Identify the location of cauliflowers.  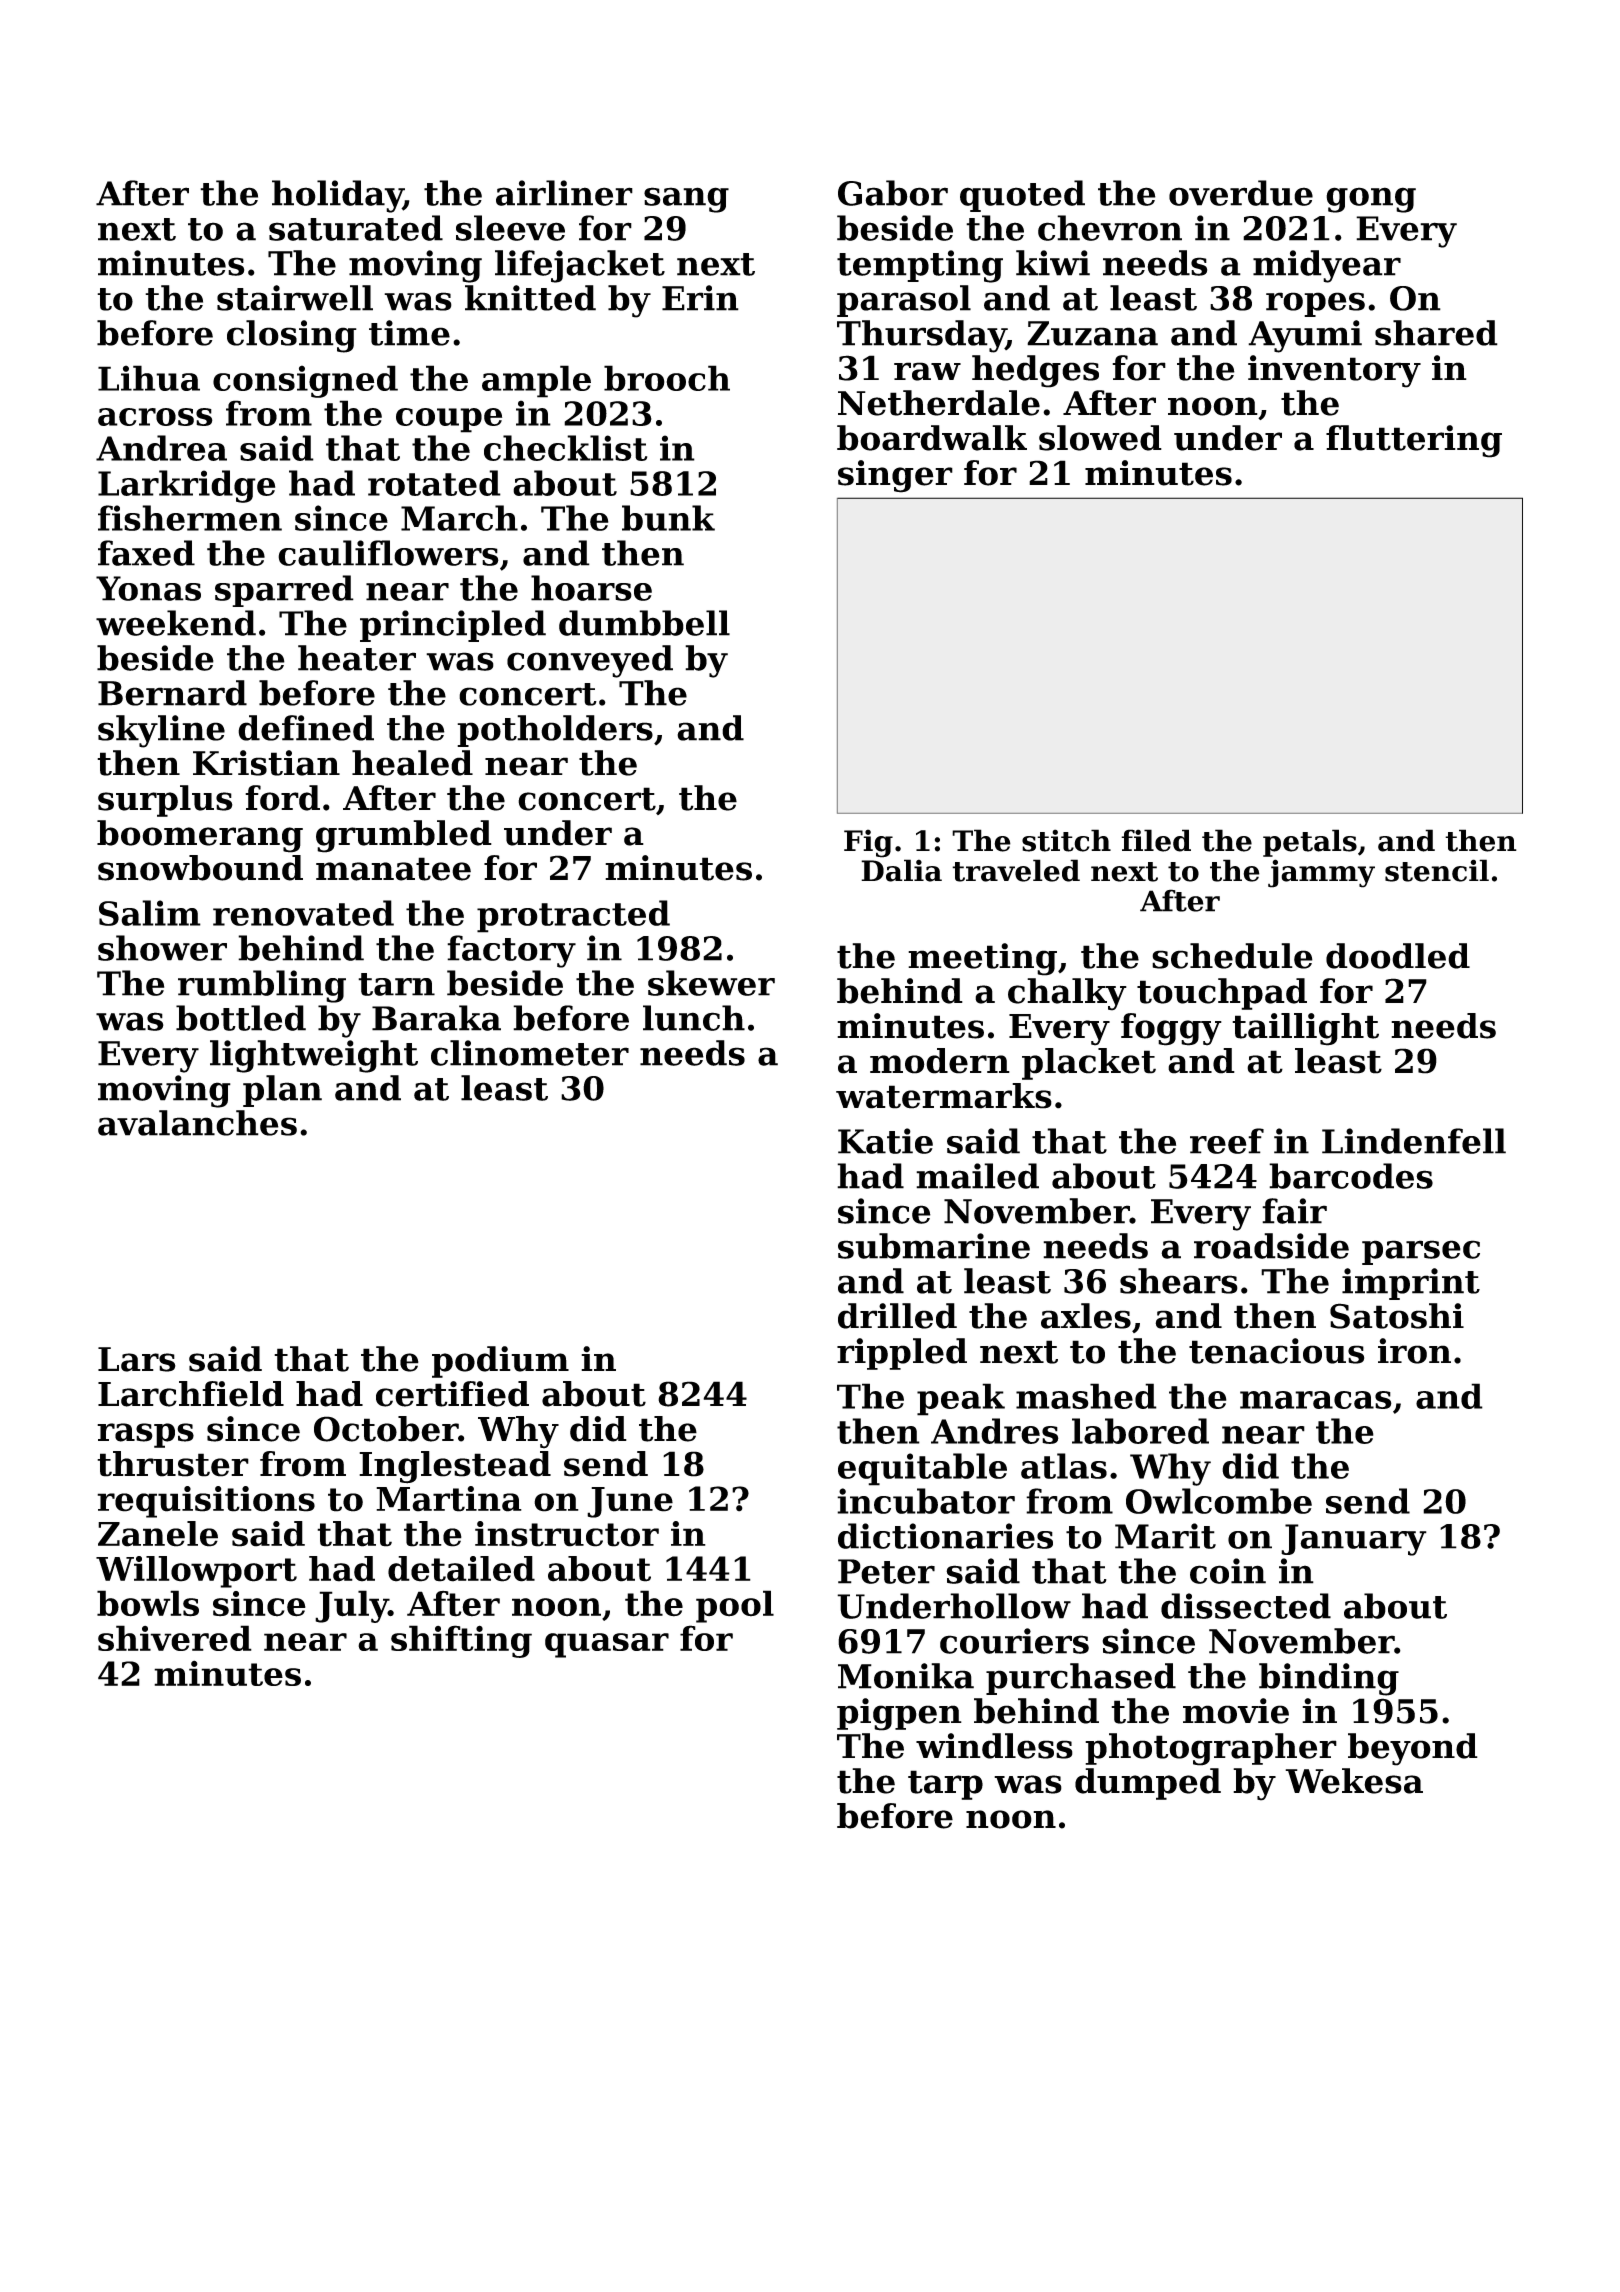
(388, 553).
